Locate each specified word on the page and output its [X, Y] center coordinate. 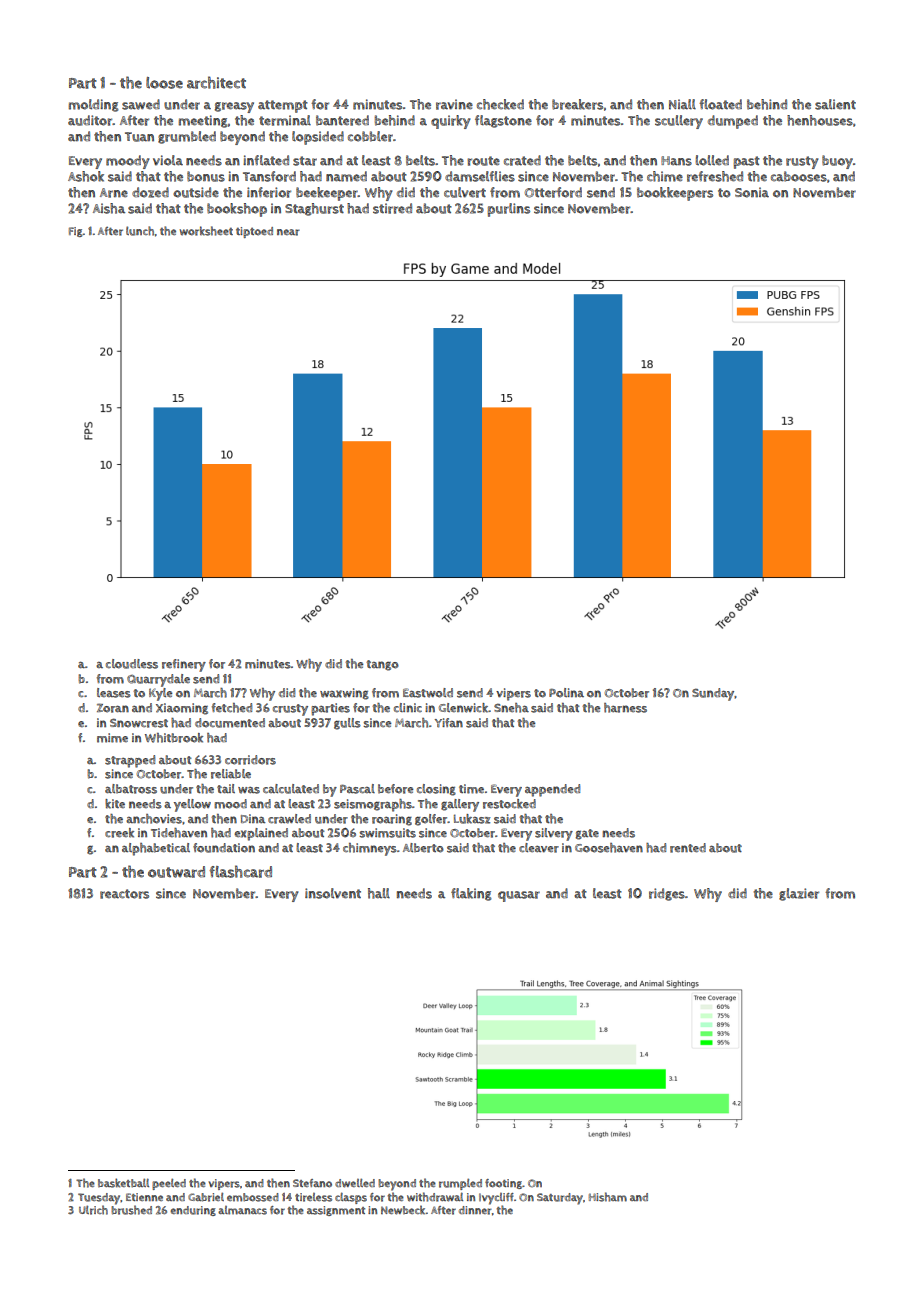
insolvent [333, 893]
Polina [566, 693]
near [288, 232]
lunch [140, 231]
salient [835, 104]
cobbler [370, 136]
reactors [124, 894]
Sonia [752, 192]
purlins [508, 210]
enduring [193, 1211]
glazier [799, 894]
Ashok [86, 176]
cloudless [132, 664]
